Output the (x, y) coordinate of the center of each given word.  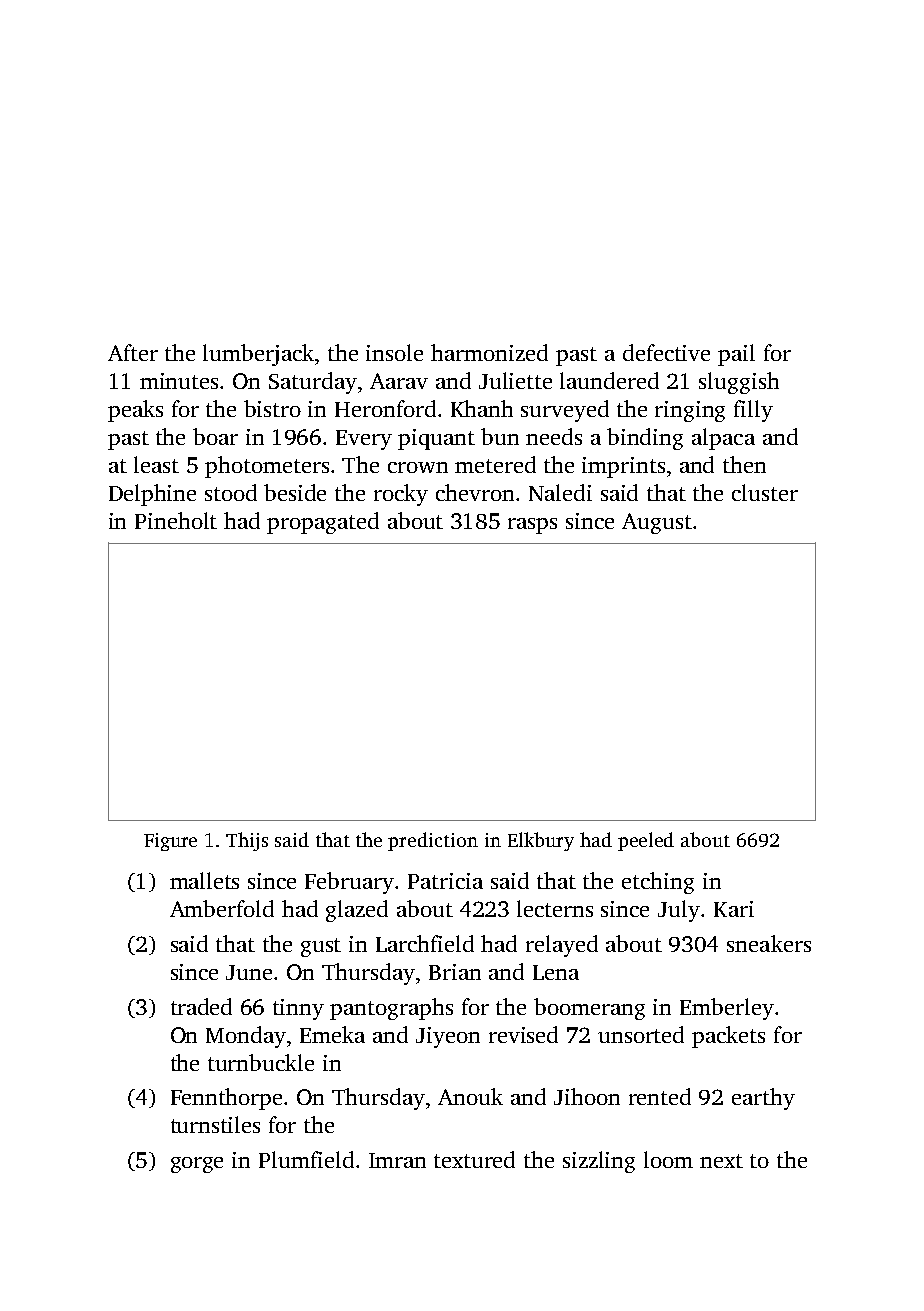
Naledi (560, 492)
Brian (455, 972)
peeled (646, 841)
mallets (204, 880)
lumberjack (258, 355)
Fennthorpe (226, 1099)
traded (201, 1006)
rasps (532, 526)
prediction (433, 841)
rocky (401, 495)
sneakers (769, 943)
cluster (765, 492)
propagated (323, 523)
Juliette (515, 380)
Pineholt (176, 520)
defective (666, 352)
